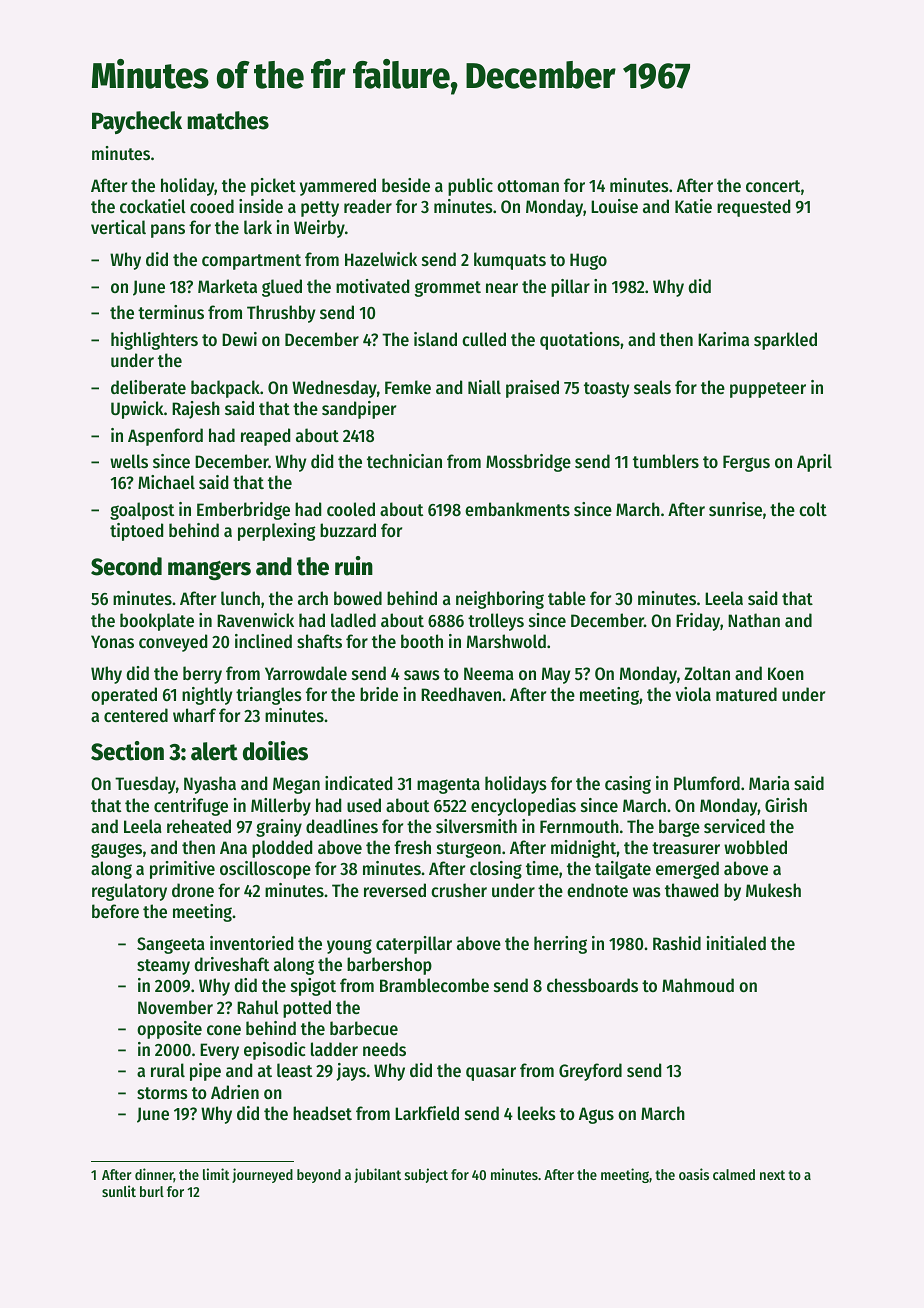 The image size is (924, 1308). Describe the element at coordinates (484, 387) in the screenshot. I see `Niall` at that location.
